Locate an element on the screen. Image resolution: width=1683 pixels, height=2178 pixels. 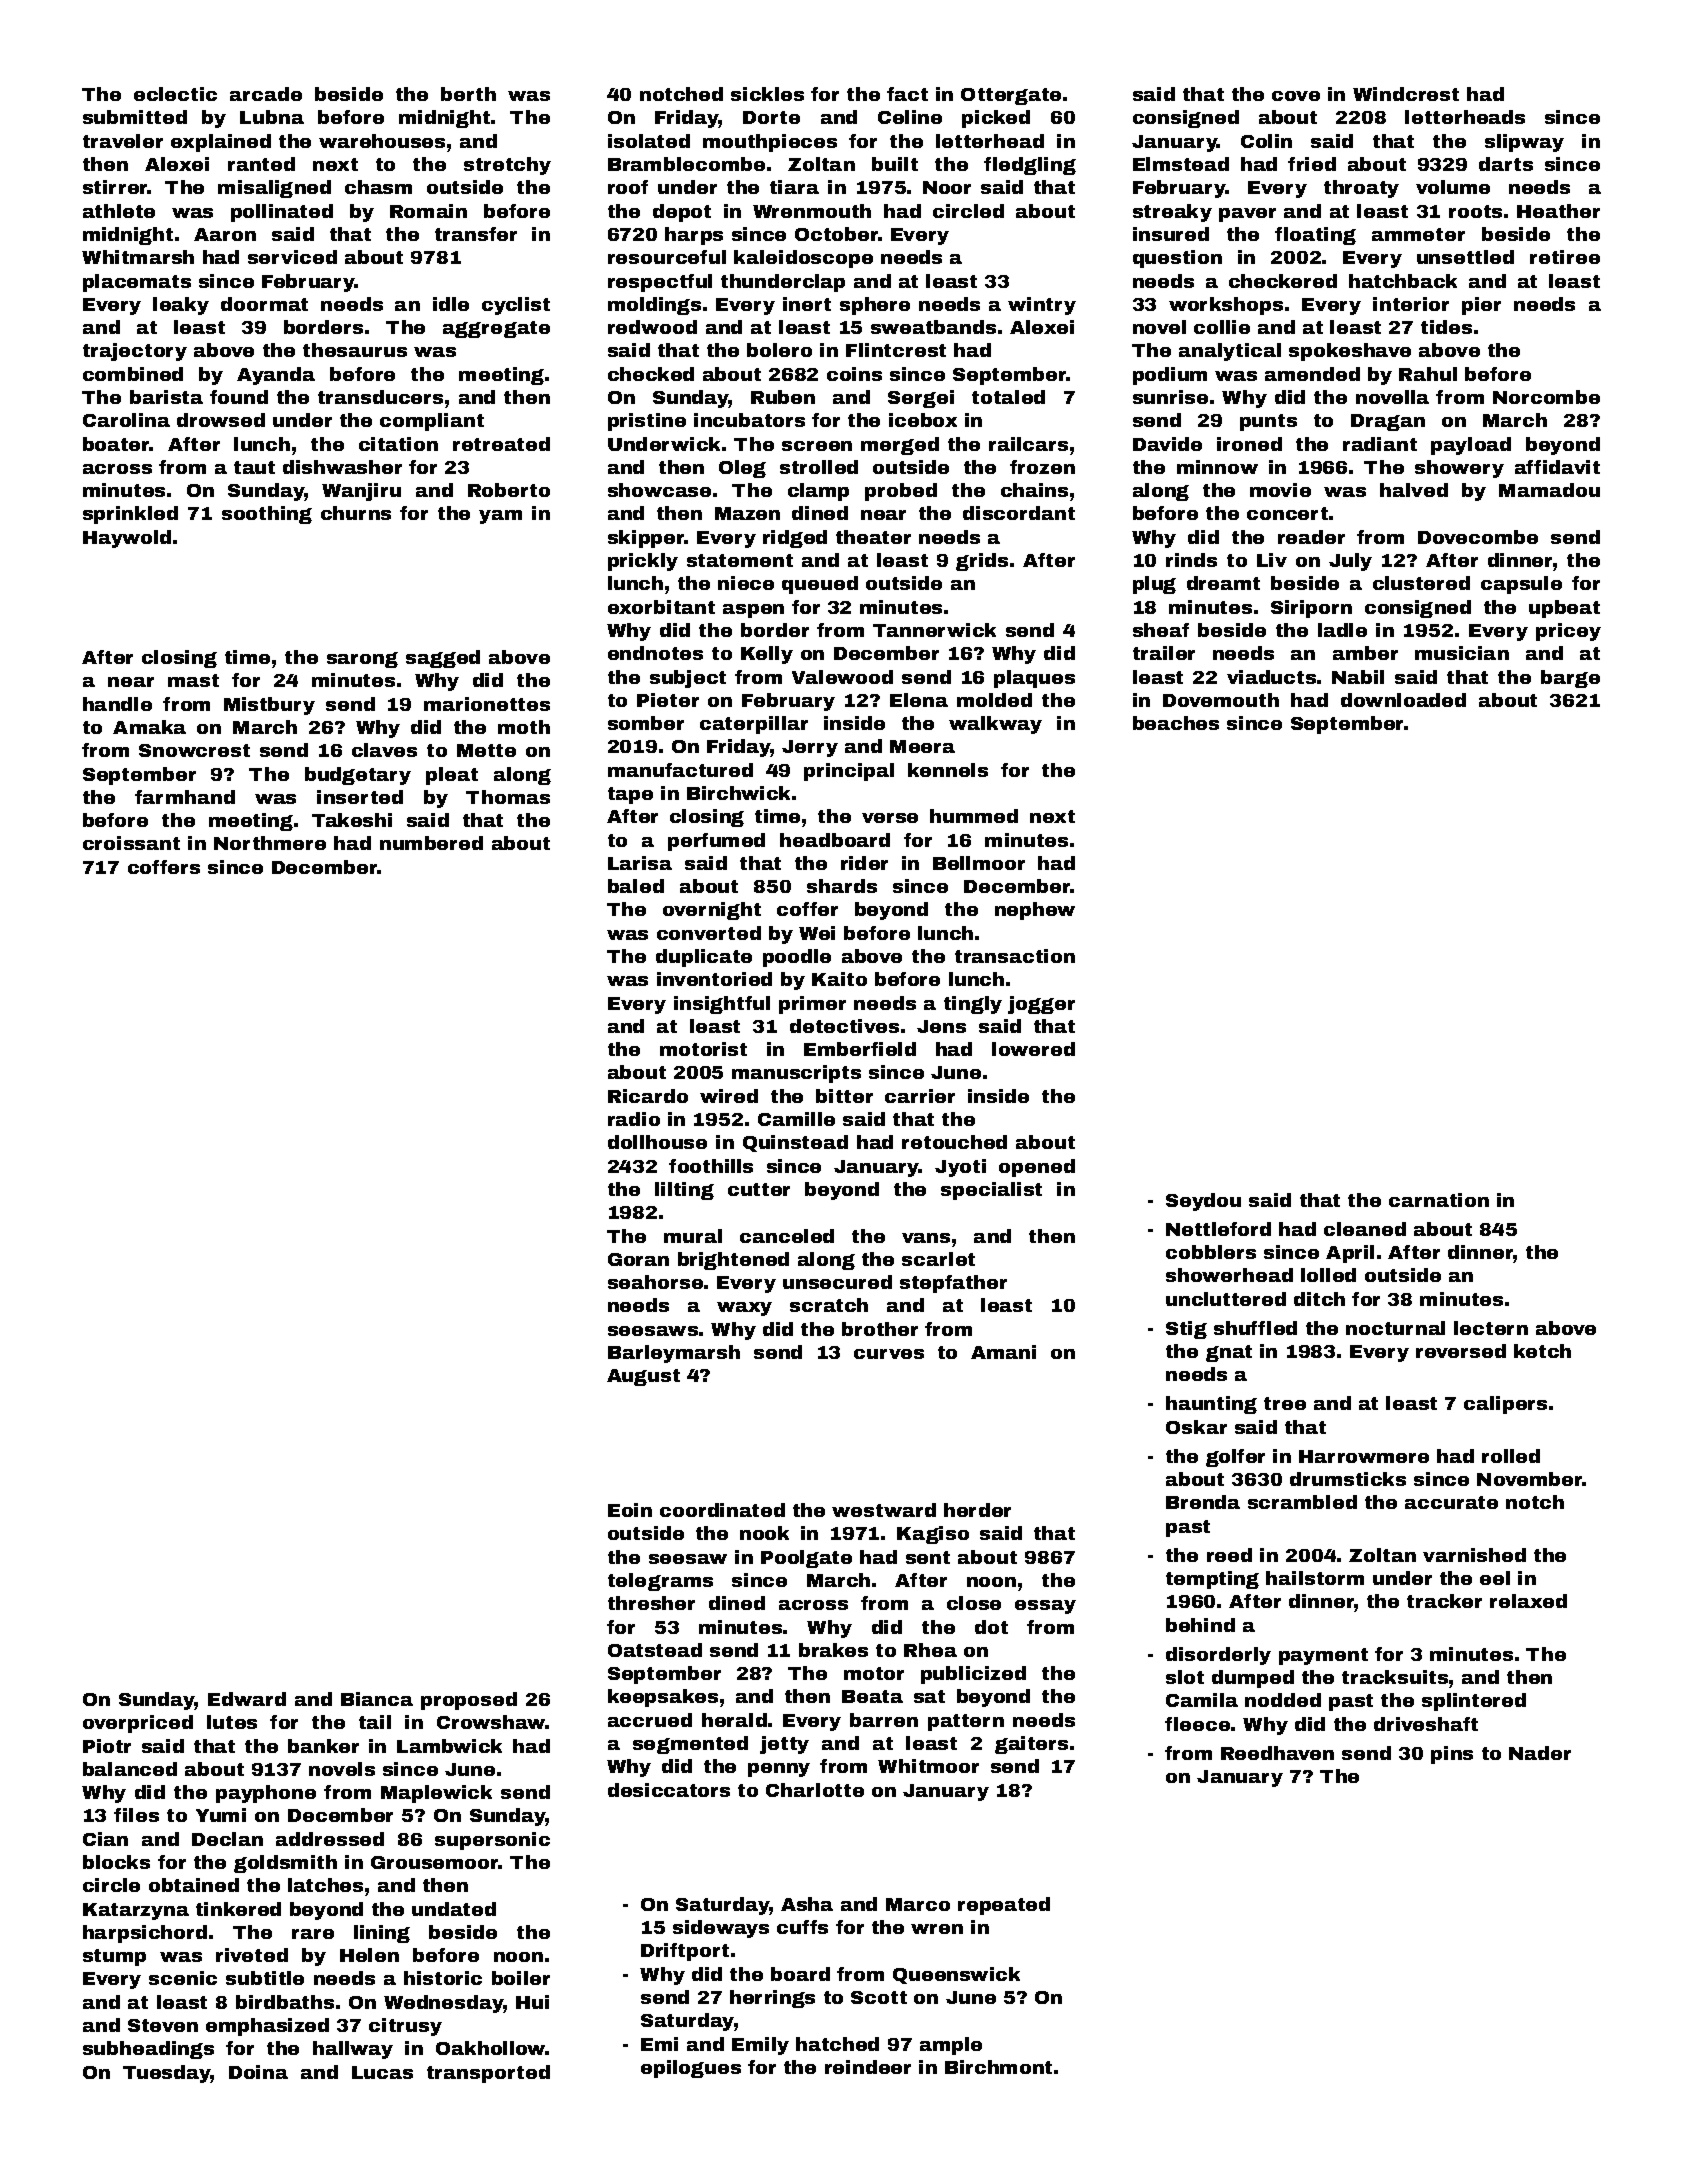
Birchmont is located at coordinates (998, 2067).
